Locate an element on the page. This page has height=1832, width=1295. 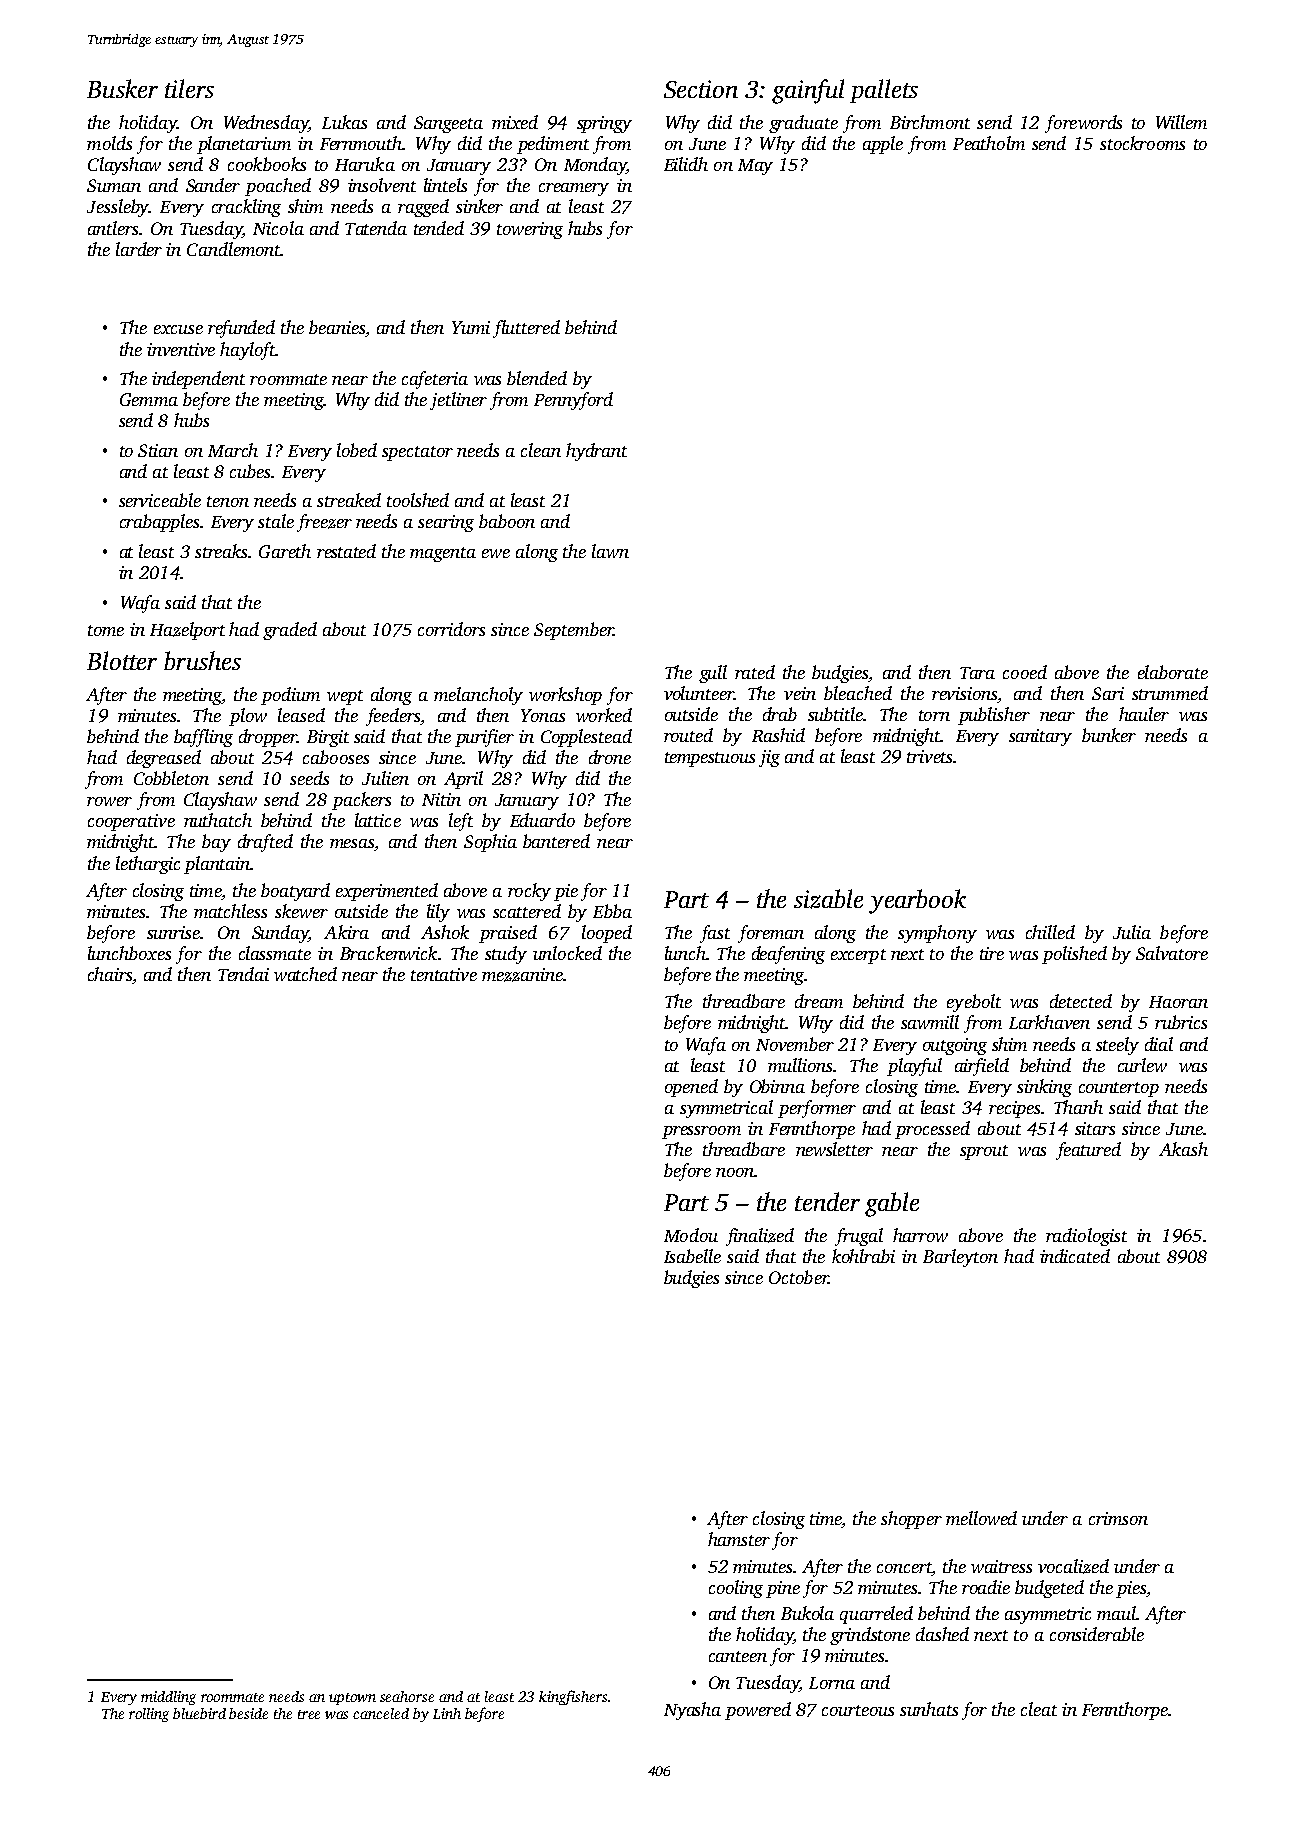
creamery is located at coordinates (574, 189).
